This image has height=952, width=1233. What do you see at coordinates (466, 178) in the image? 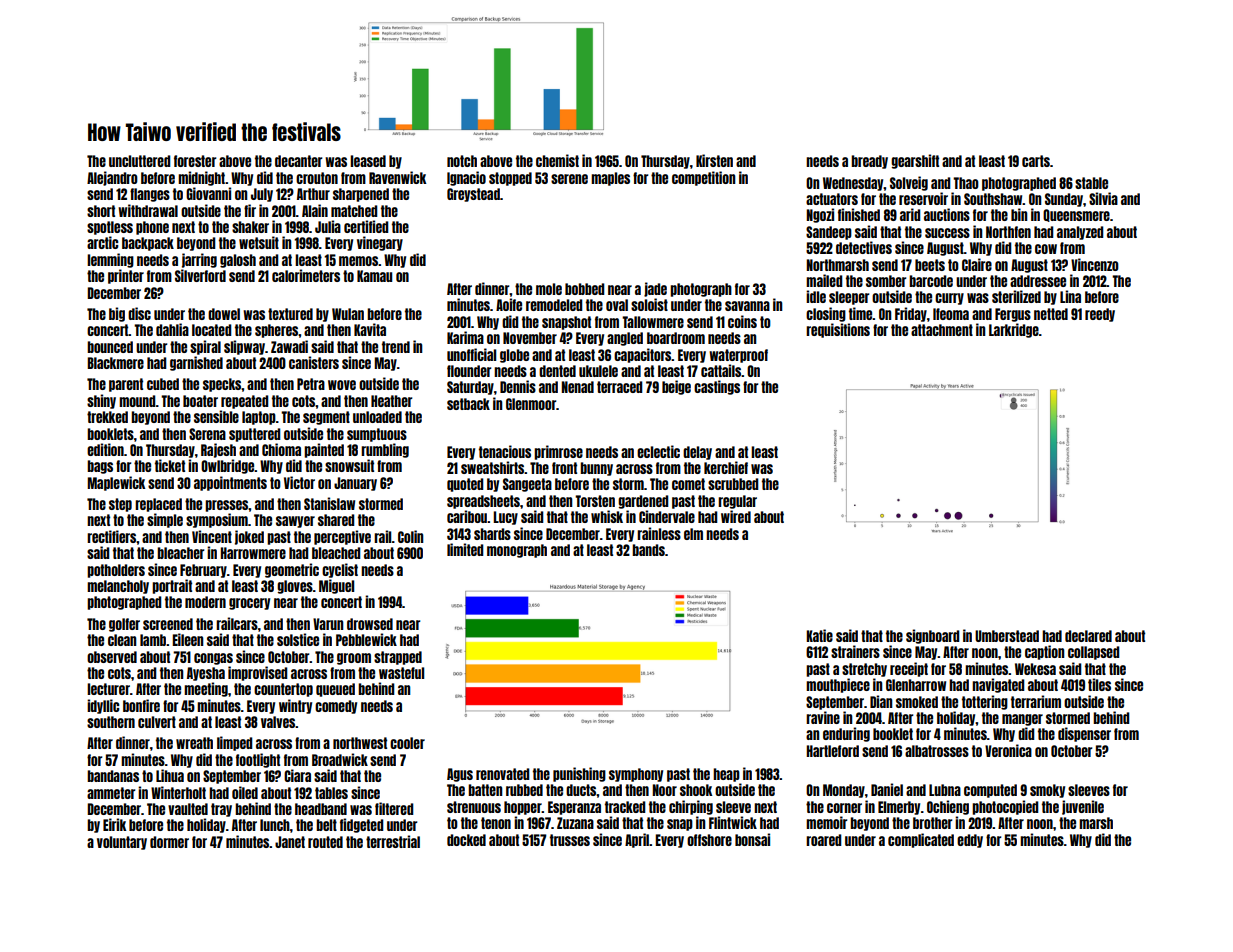
I see `Ignacio` at bounding box center [466, 178].
